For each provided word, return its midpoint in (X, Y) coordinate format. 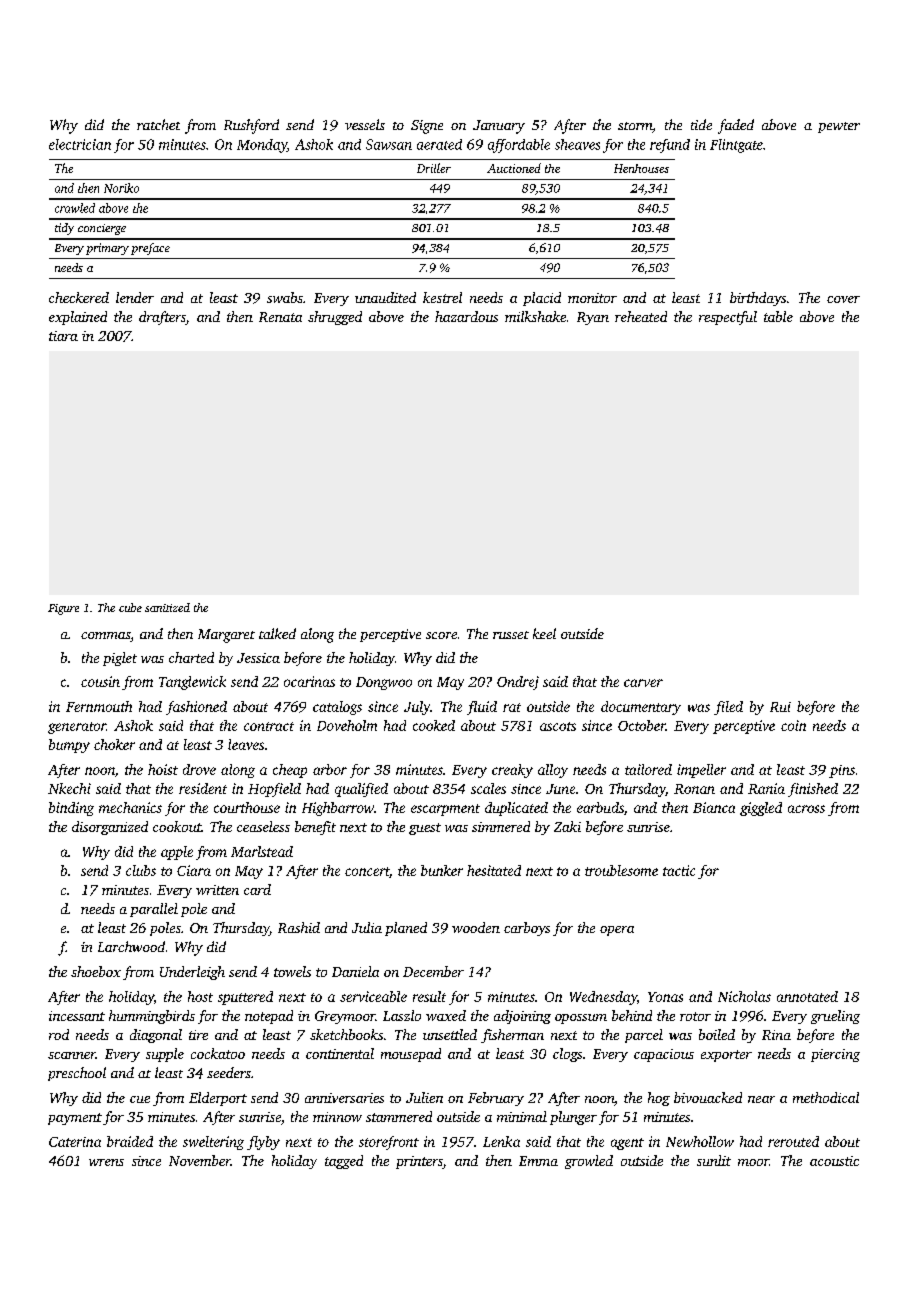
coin (793, 725)
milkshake (535, 316)
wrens (106, 1162)
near (761, 1099)
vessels (365, 124)
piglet (120, 659)
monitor (592, 298)
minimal (522, 1116)
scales (488, 788)
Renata (280, 317)
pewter (839, 127)
